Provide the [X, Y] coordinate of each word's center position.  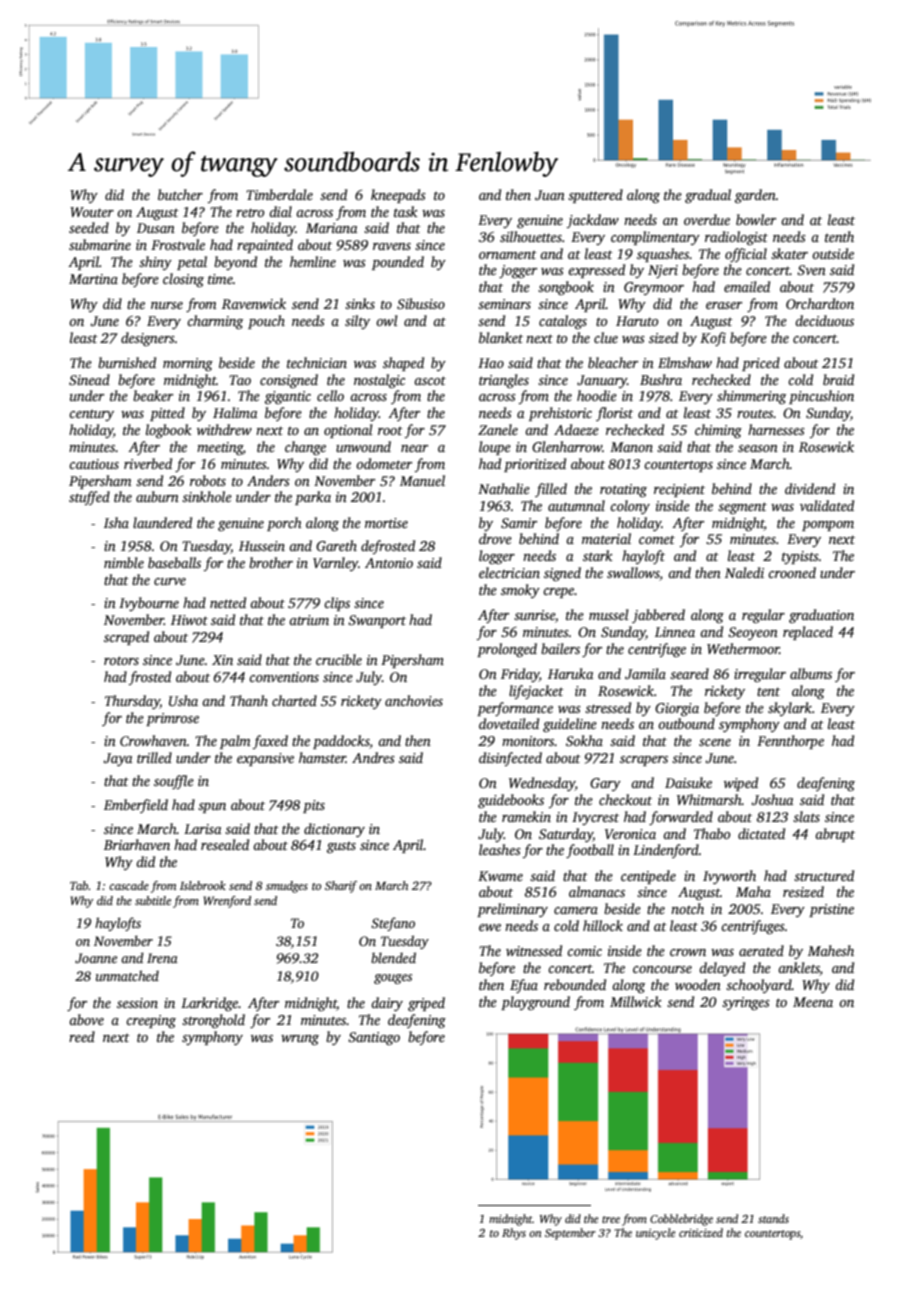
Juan [550, 195]
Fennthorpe [790, 742]
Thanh [249, 700]
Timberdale [279, 194]
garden [755, 196]
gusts [341, 847]
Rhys [514, 1234]
